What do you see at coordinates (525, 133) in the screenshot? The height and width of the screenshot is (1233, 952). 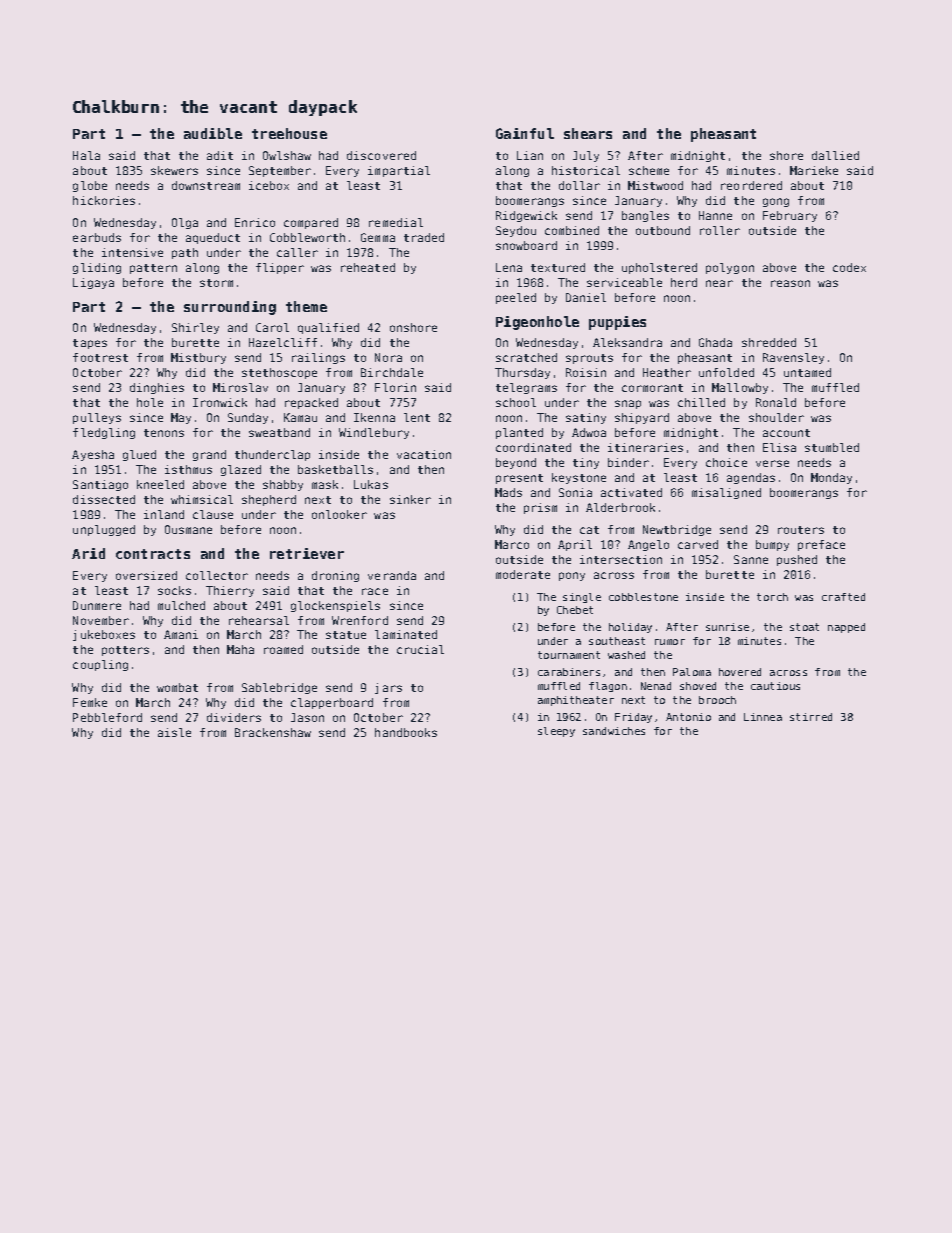 I see `Gainful` at bounding box center [525, 133].
